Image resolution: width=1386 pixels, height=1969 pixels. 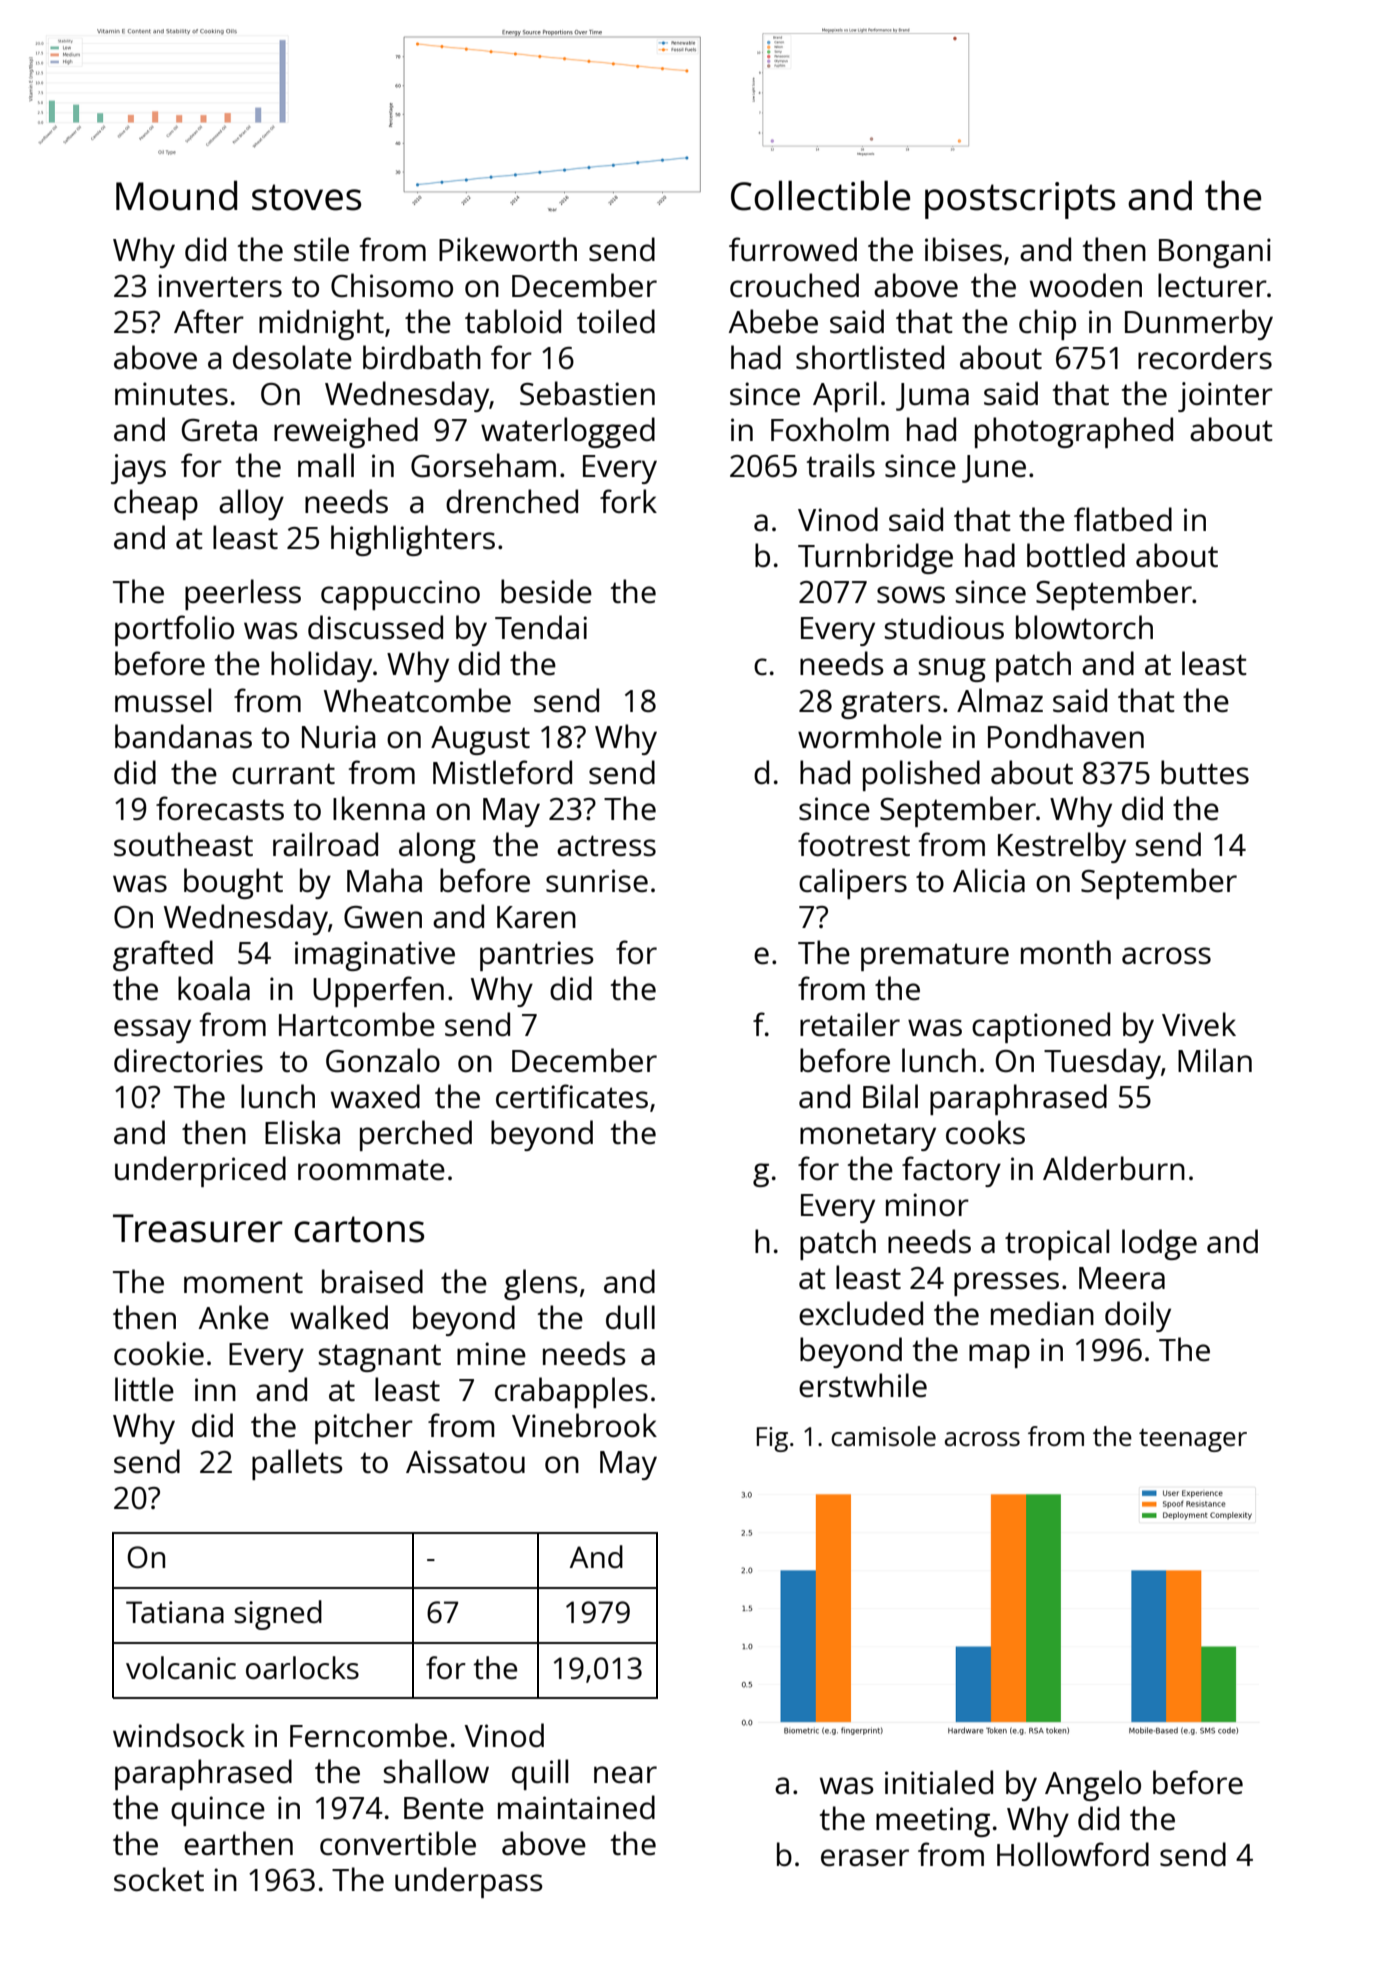 What do you see at coordinates (422, 357) in the screenshot?
I see `birdbath` at bounding box center [422, 357].
